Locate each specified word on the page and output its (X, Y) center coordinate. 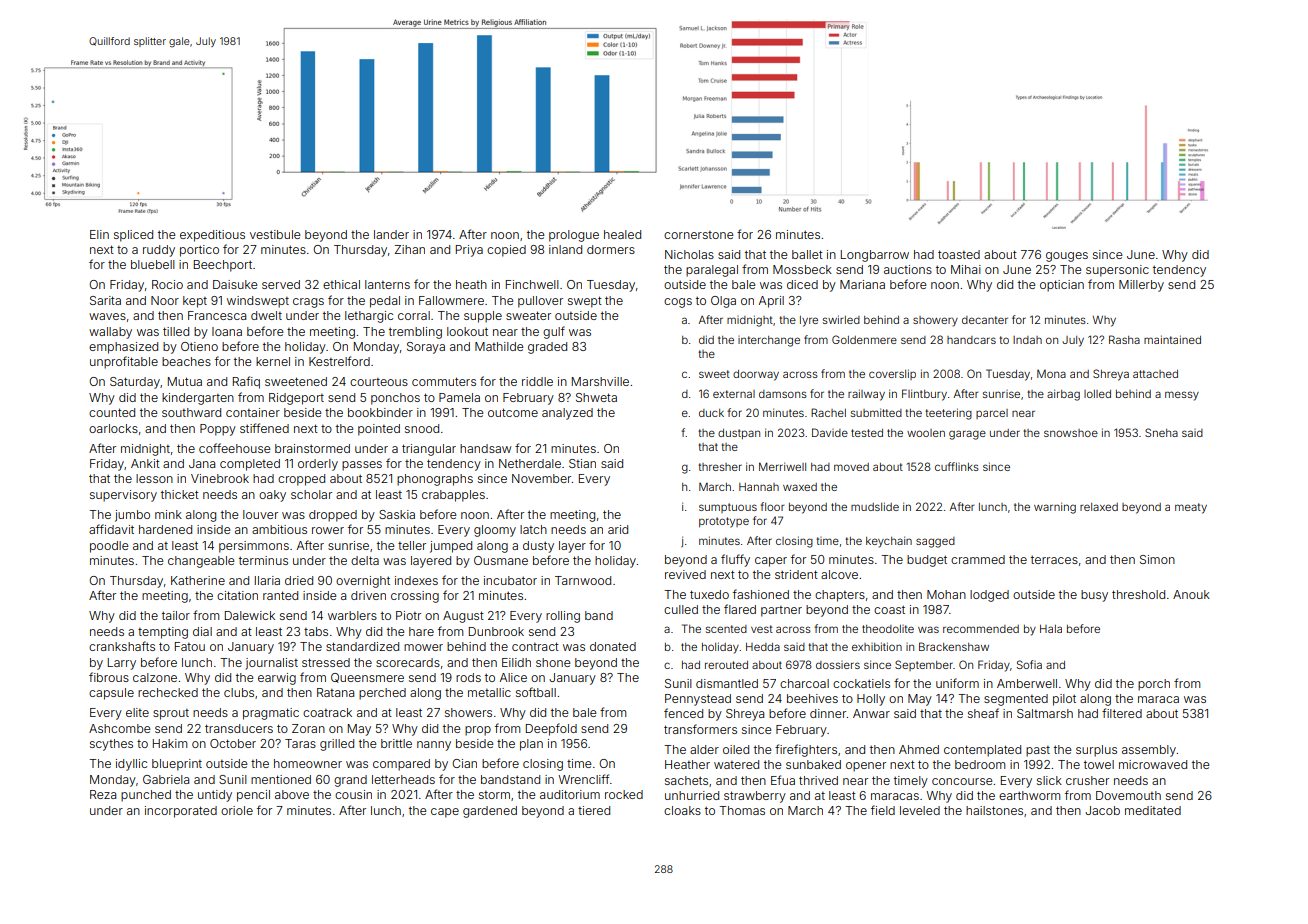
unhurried (692, 795)
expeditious (212, 236)
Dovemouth (1128, 795)
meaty (1191, 508)
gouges (1067, 257)
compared (401, 765)
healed (622, 234)
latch (533, 529)
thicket (180, 494)
